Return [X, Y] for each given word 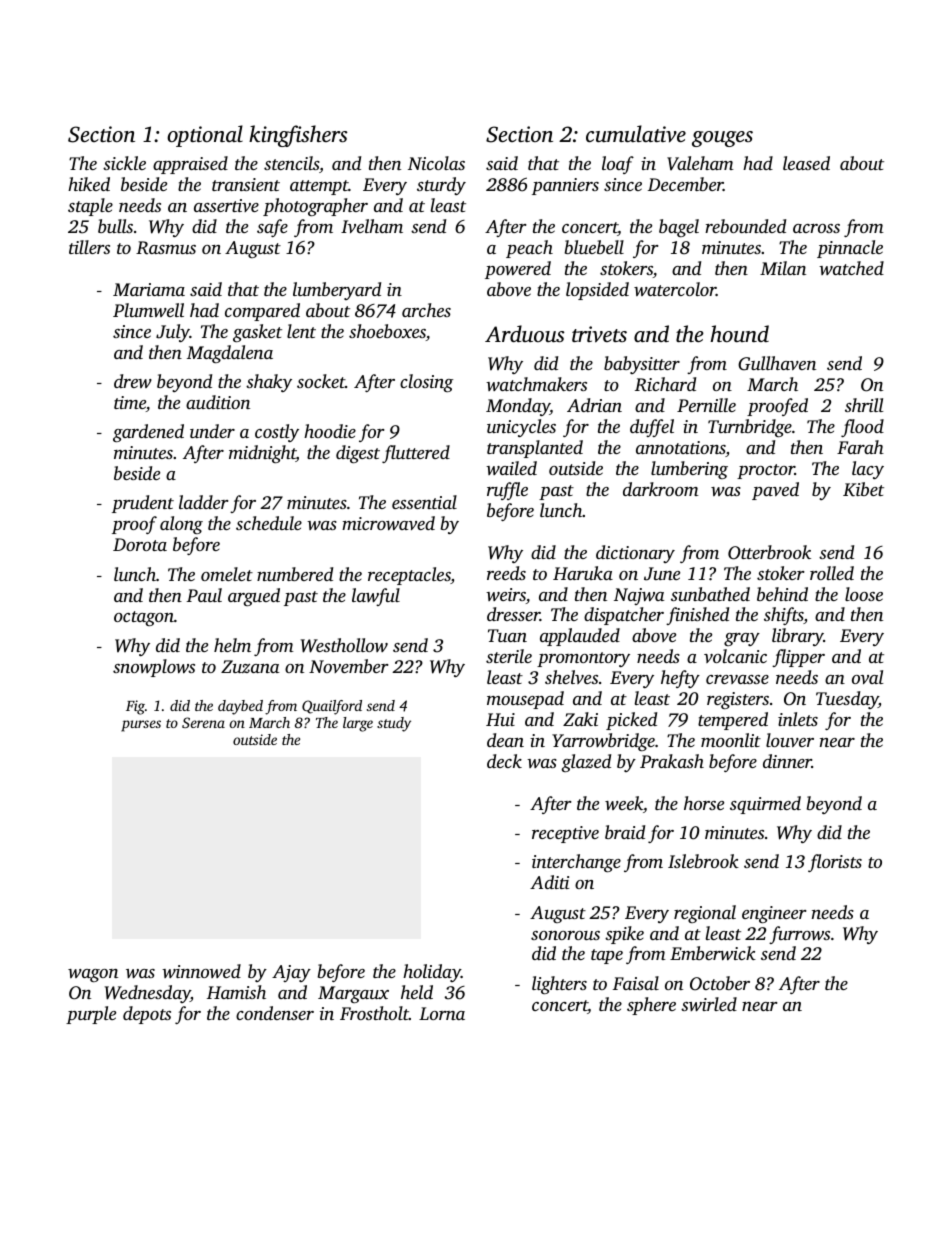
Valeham [700, 163]
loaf [618, 165]
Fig [135, 707]
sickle [124, 163]
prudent [143, 504]
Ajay [291, 973]
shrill [864, 405]
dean [505, 740]
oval [867, 677]
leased [806, 163]
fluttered [416, 454]
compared [262, 312]
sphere [651, 1006]
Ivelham [372, 226]
